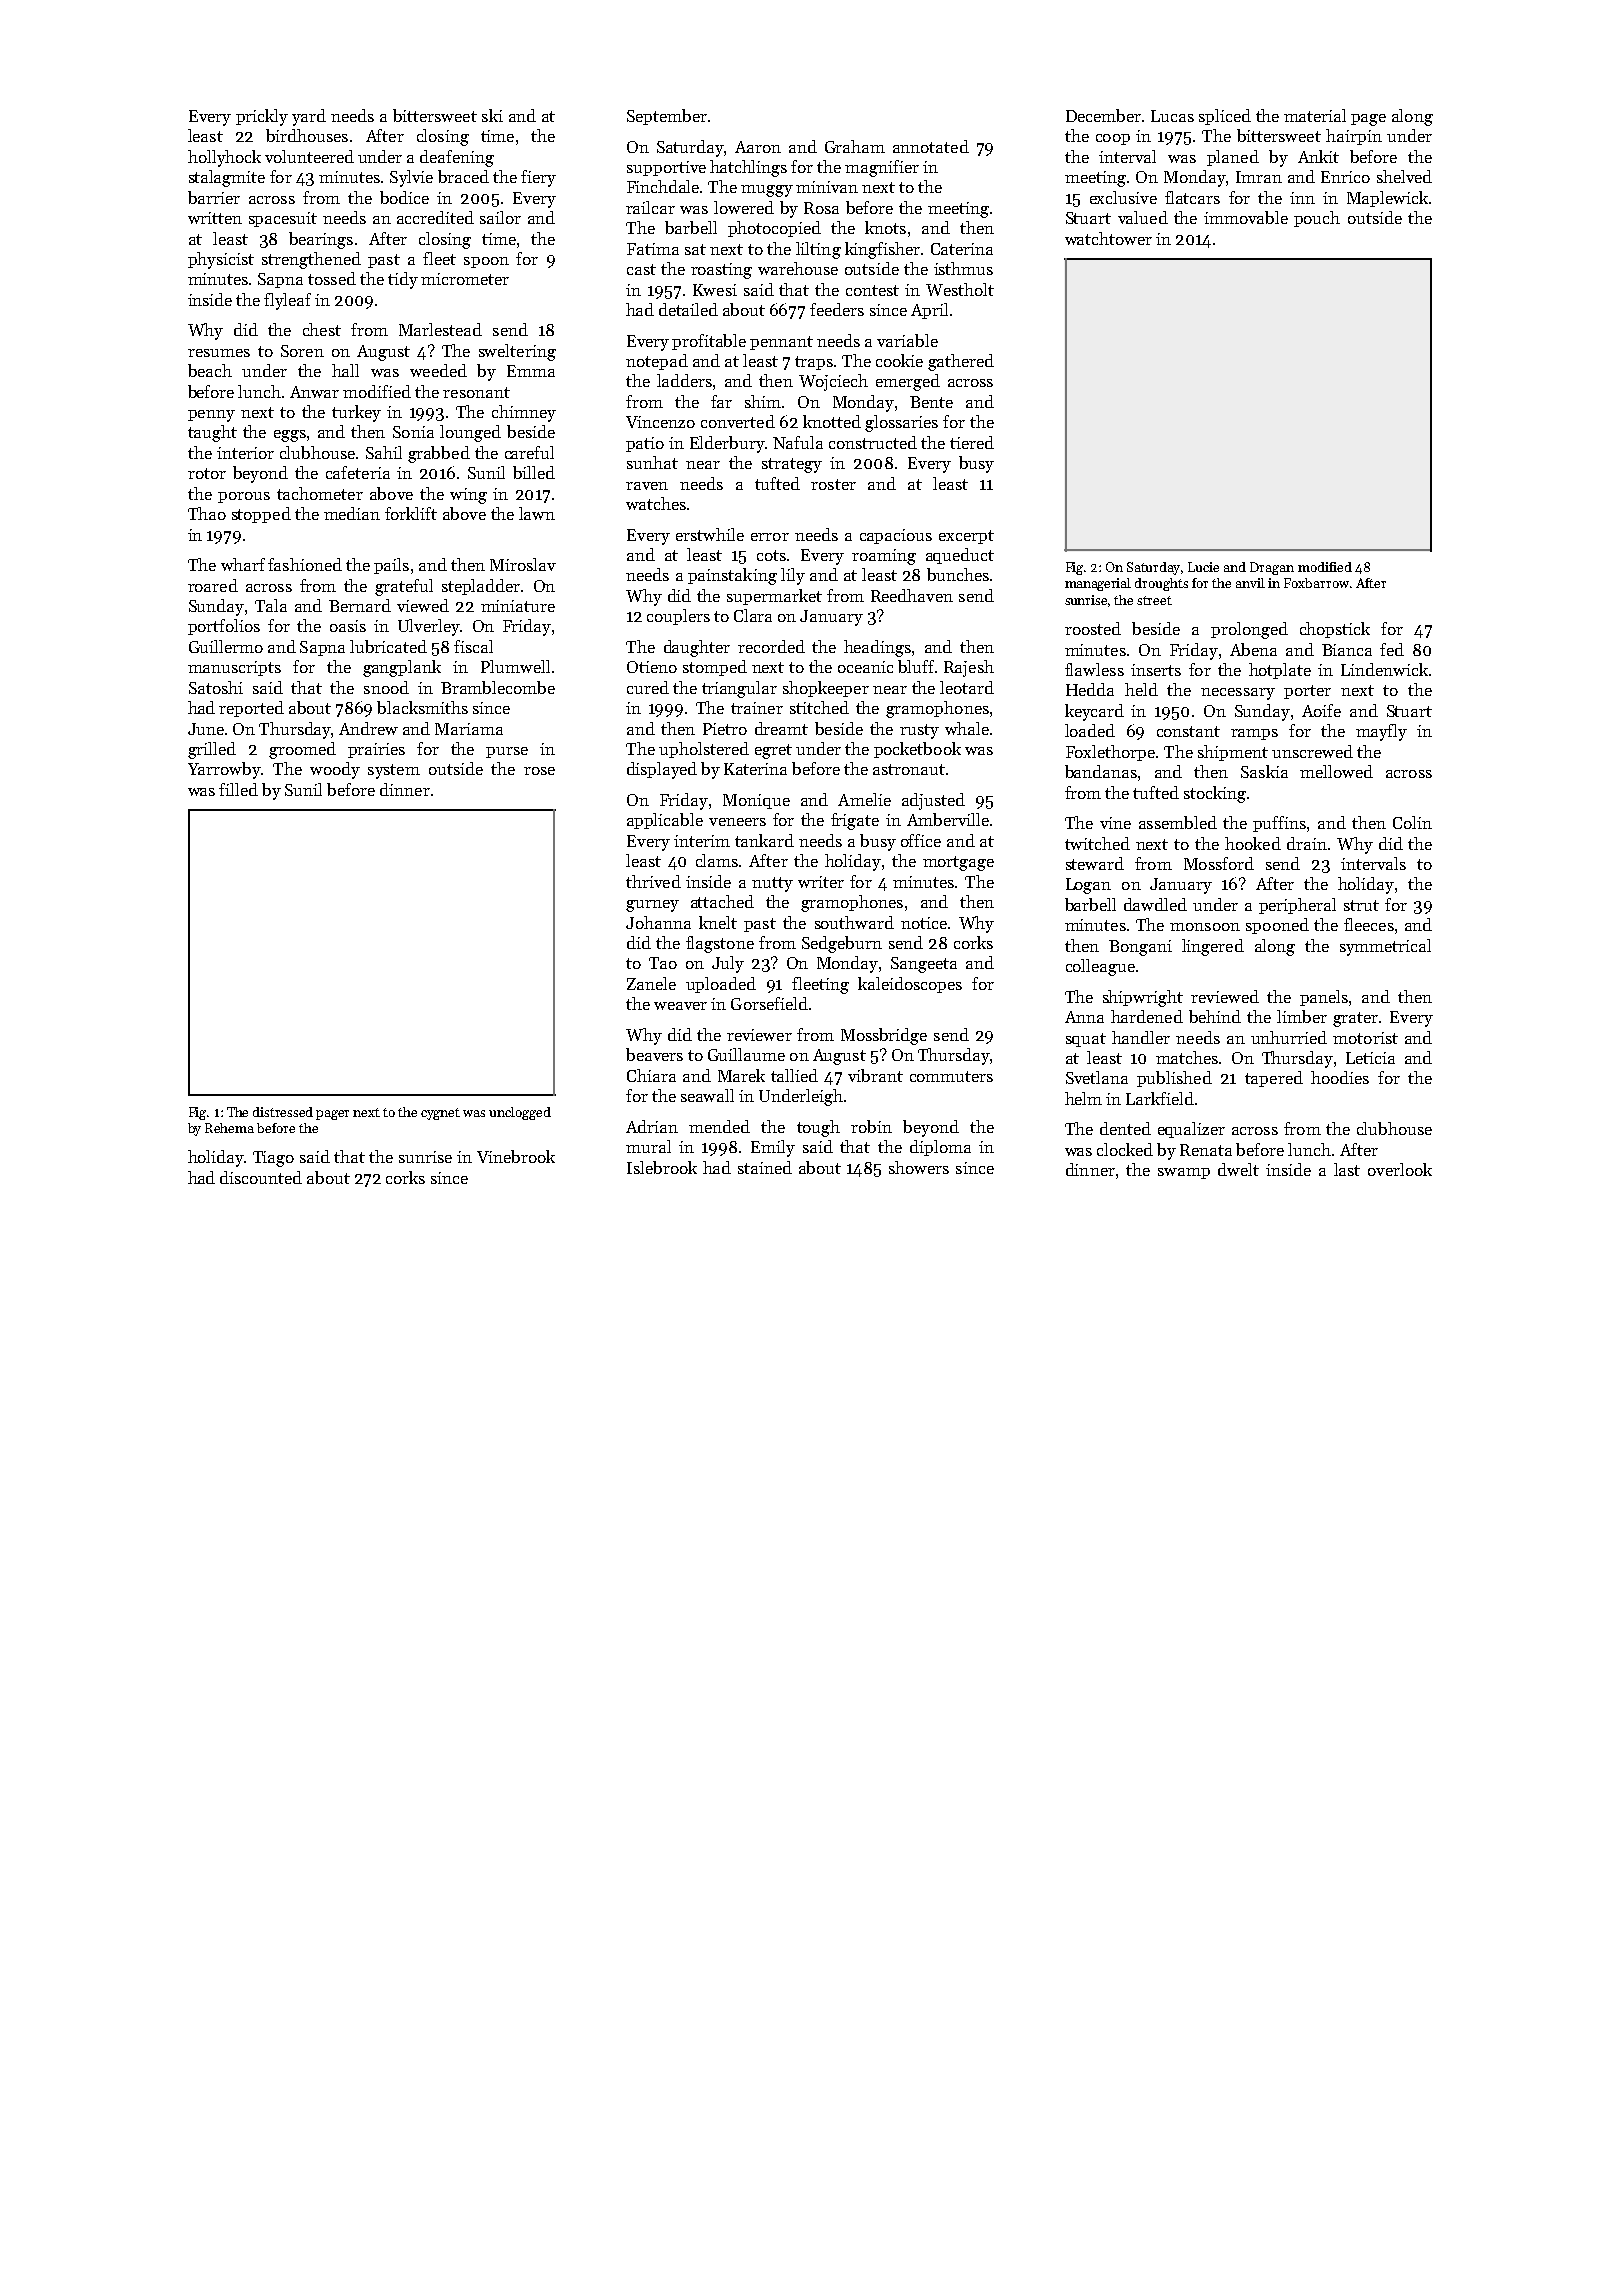  I want to click on Otieno, so click(652, 667).
